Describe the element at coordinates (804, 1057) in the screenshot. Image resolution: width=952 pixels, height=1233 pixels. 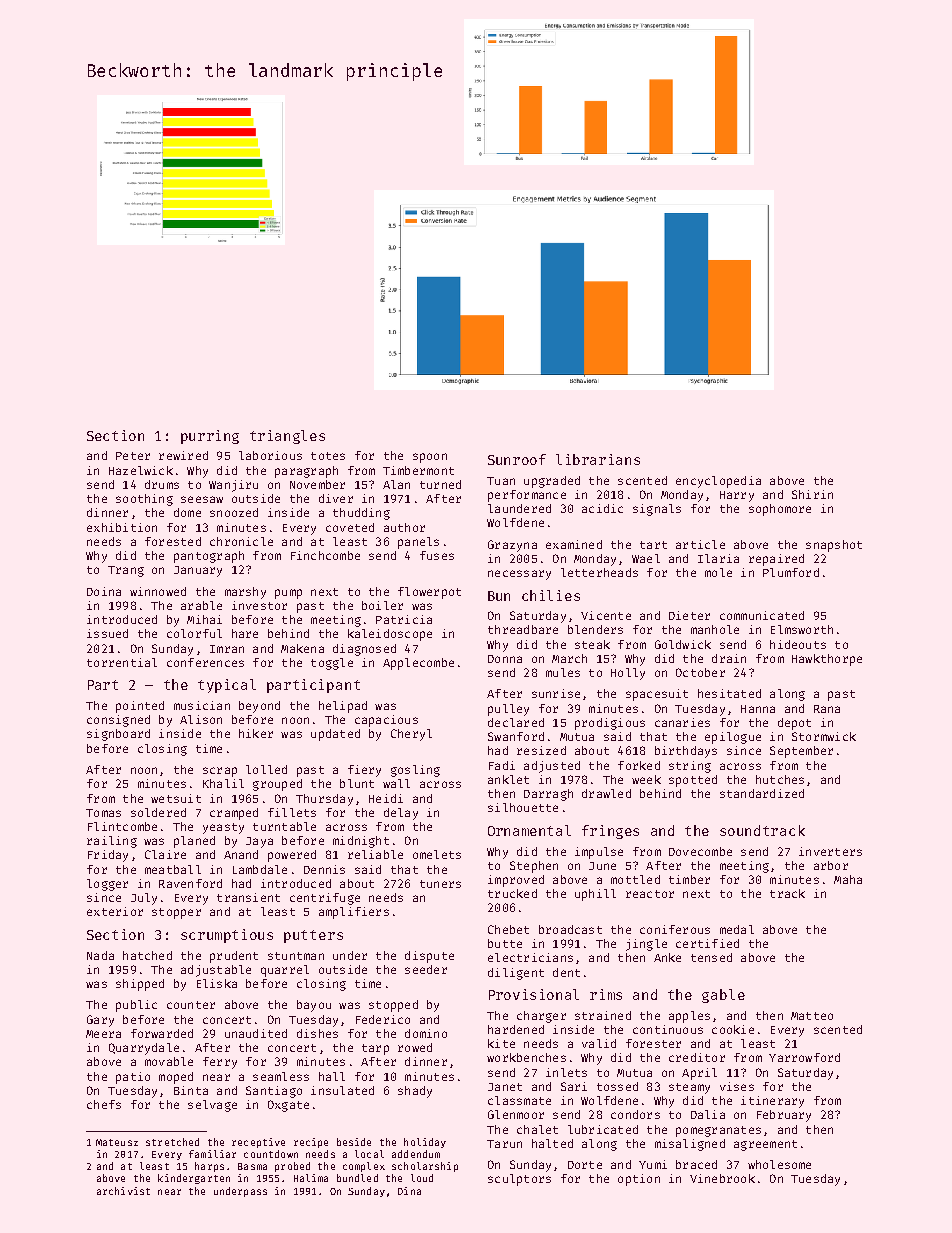
I see `Yarrowford` at that location.
